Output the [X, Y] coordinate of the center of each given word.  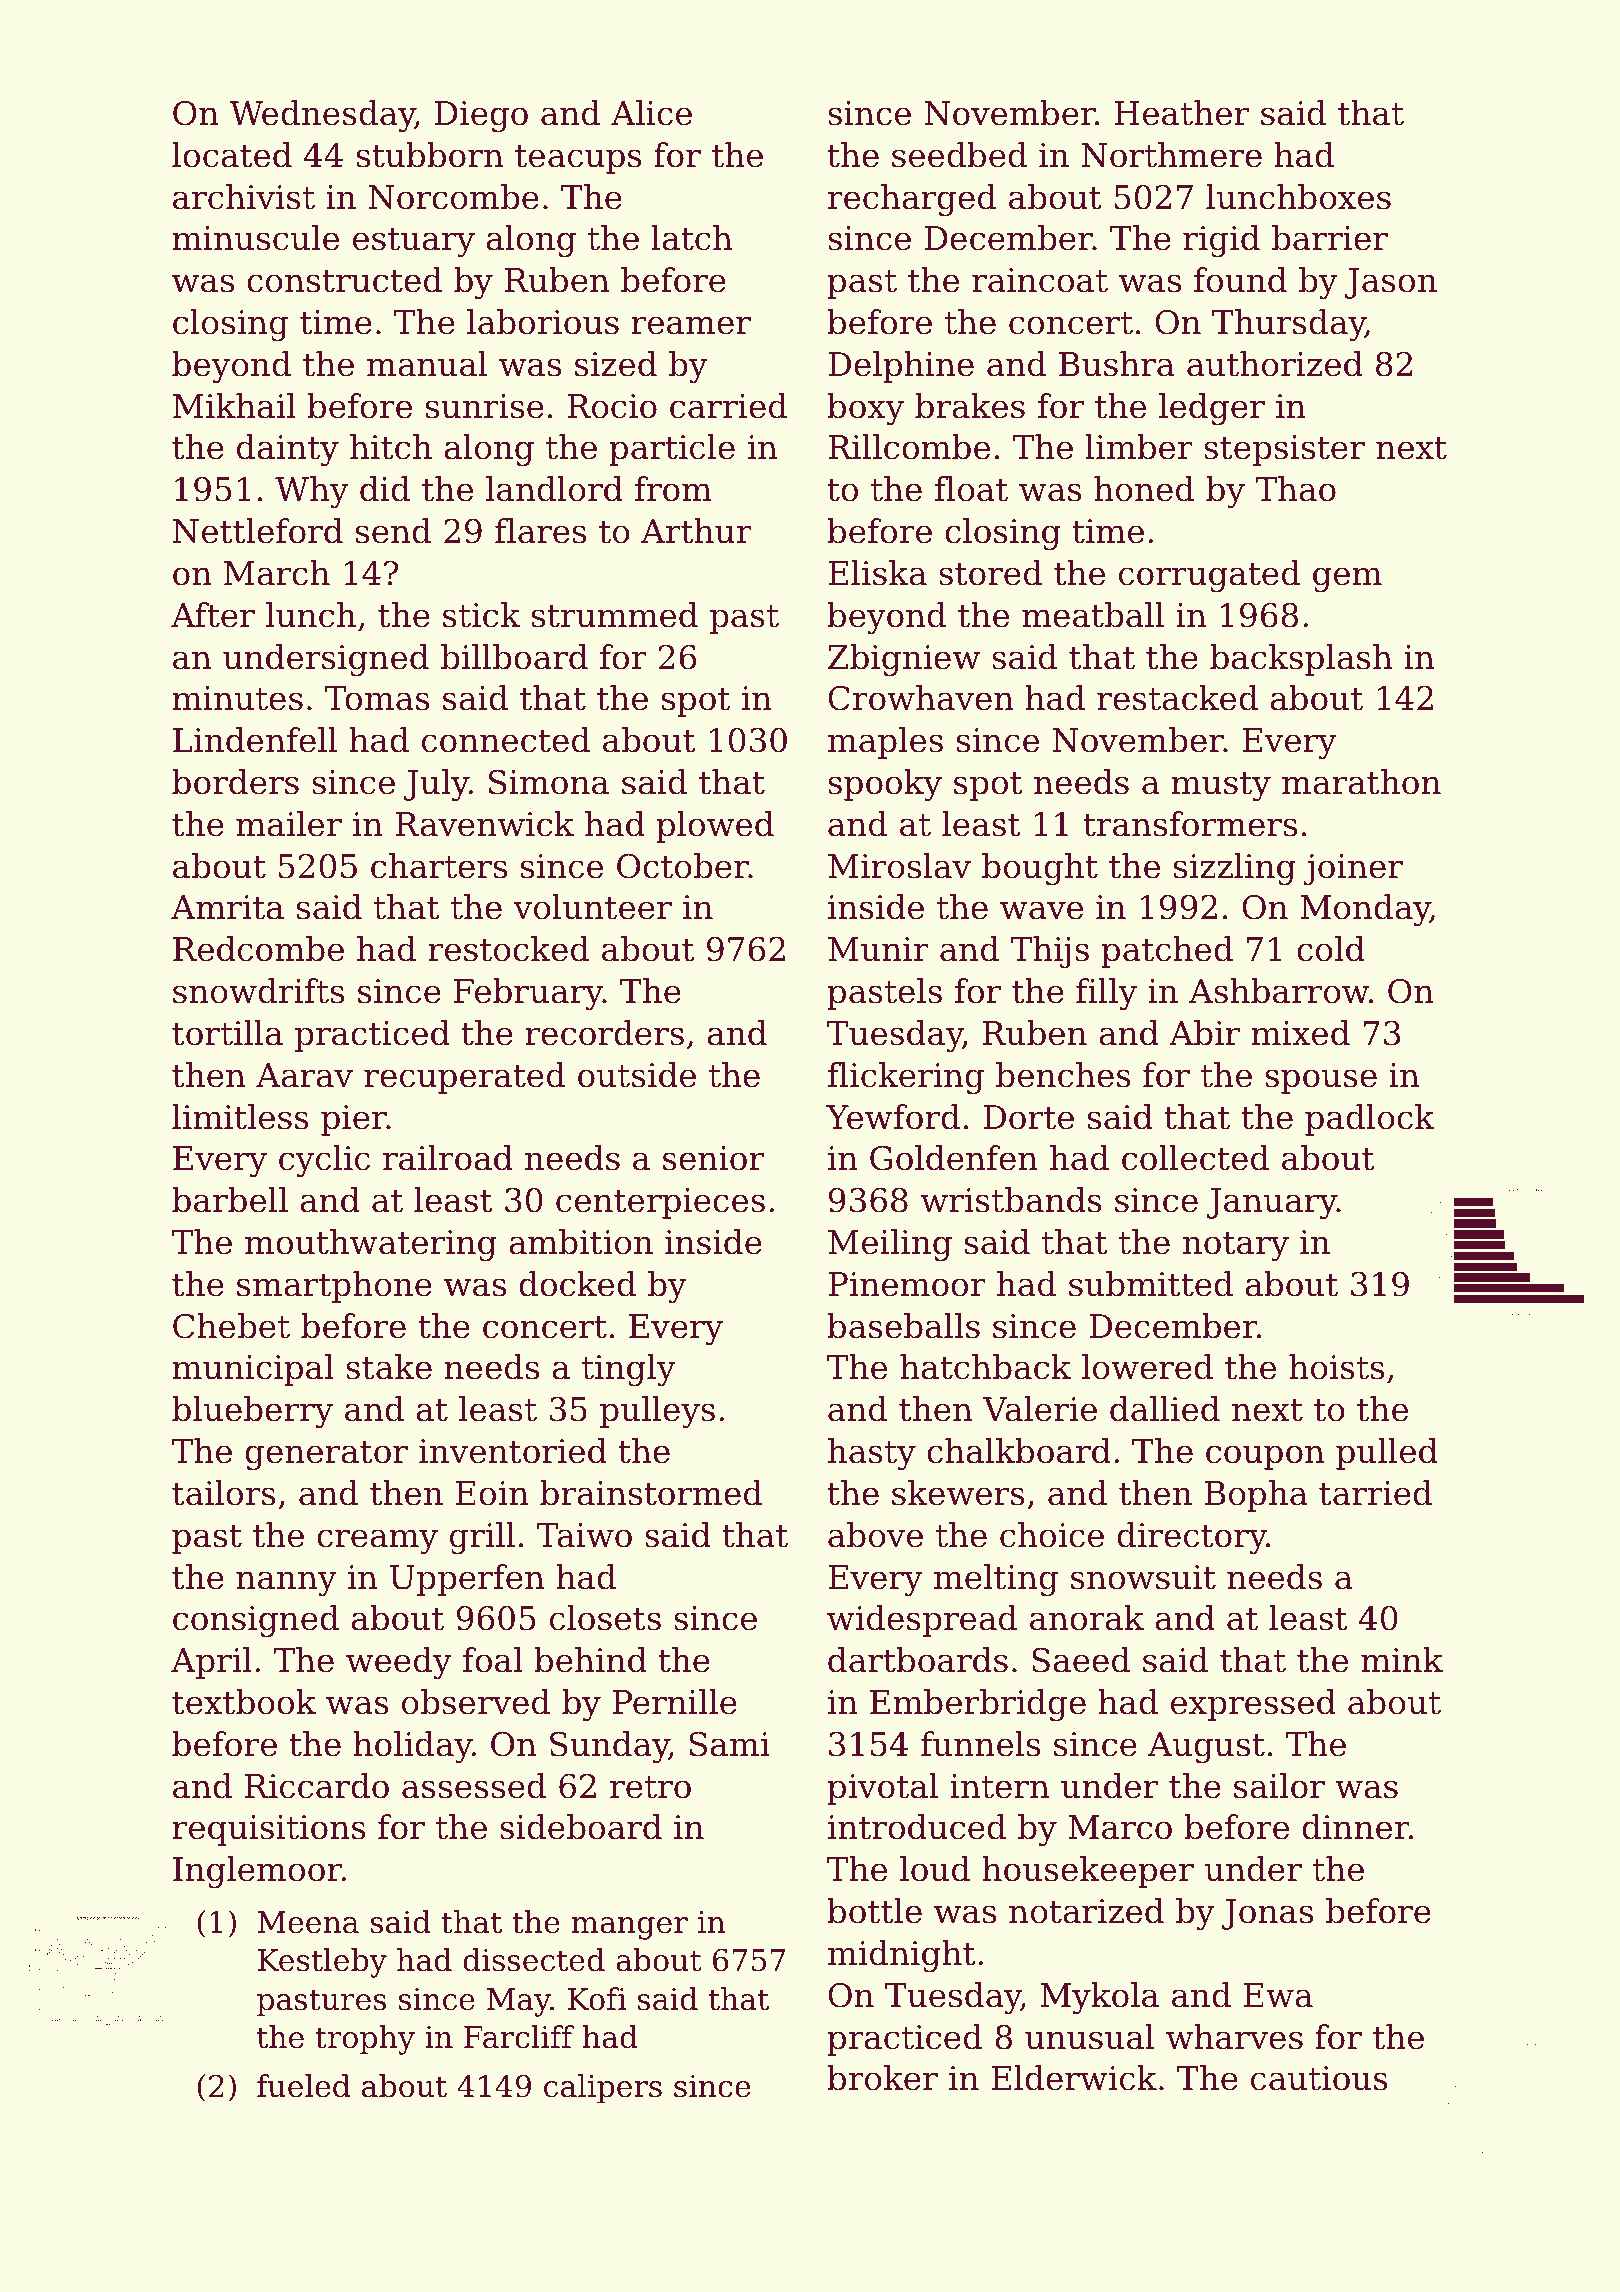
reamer [691, 325]
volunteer [592, 907]
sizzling [1235, 869]
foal [493, 1660]
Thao [1295, 489]
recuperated [464, 1078]
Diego [481, 116]
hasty [872, 1454]
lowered [1147, 1367]
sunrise [485, 406]
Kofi [597, 1999]
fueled [303, 2086]
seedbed [959, 155]
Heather [1181, 113]
